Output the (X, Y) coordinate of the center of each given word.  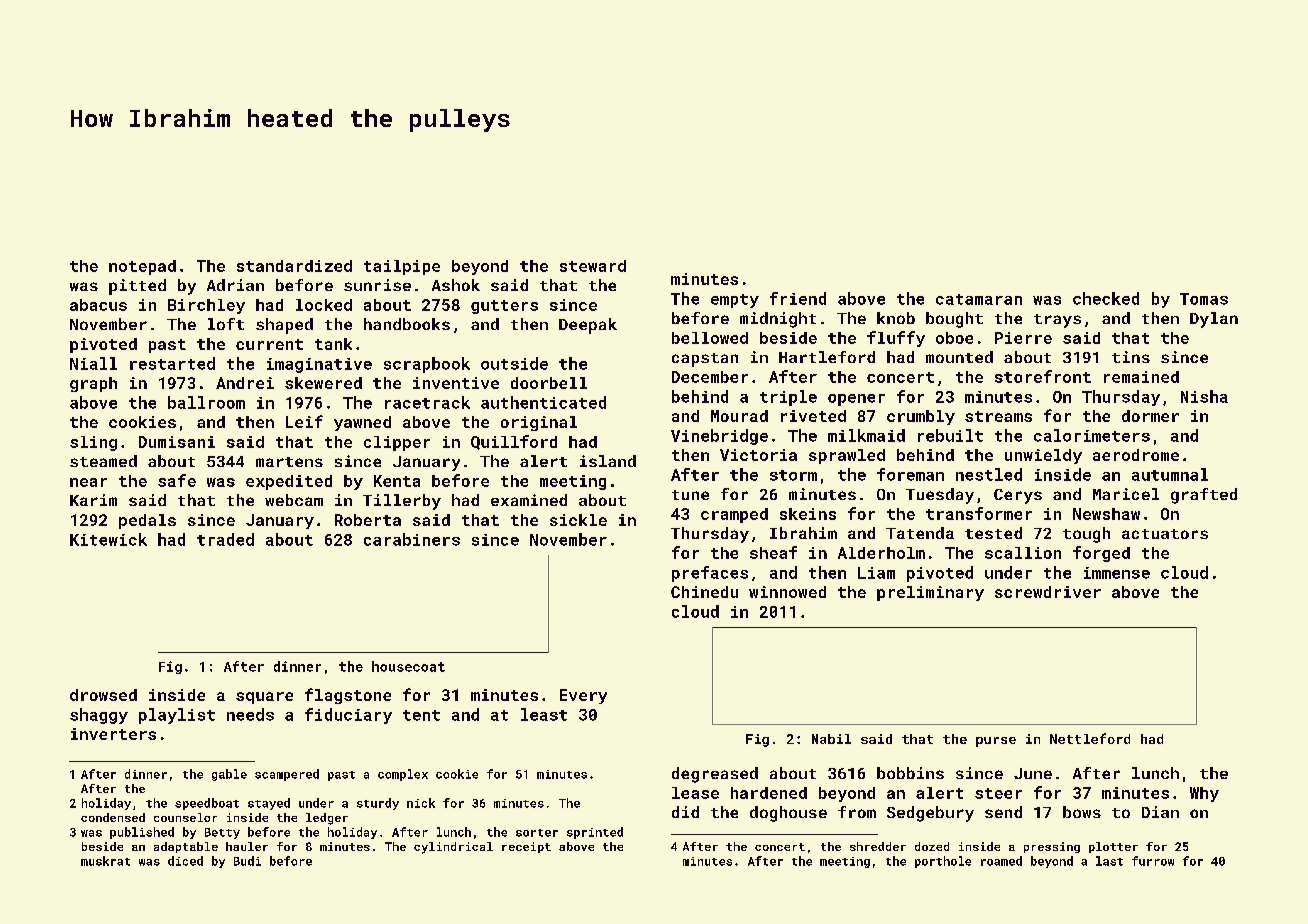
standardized (294, 266)
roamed (1001, 861)
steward (593, 266)
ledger (327, 819)
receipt (526, 847)
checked (1106, 298)
